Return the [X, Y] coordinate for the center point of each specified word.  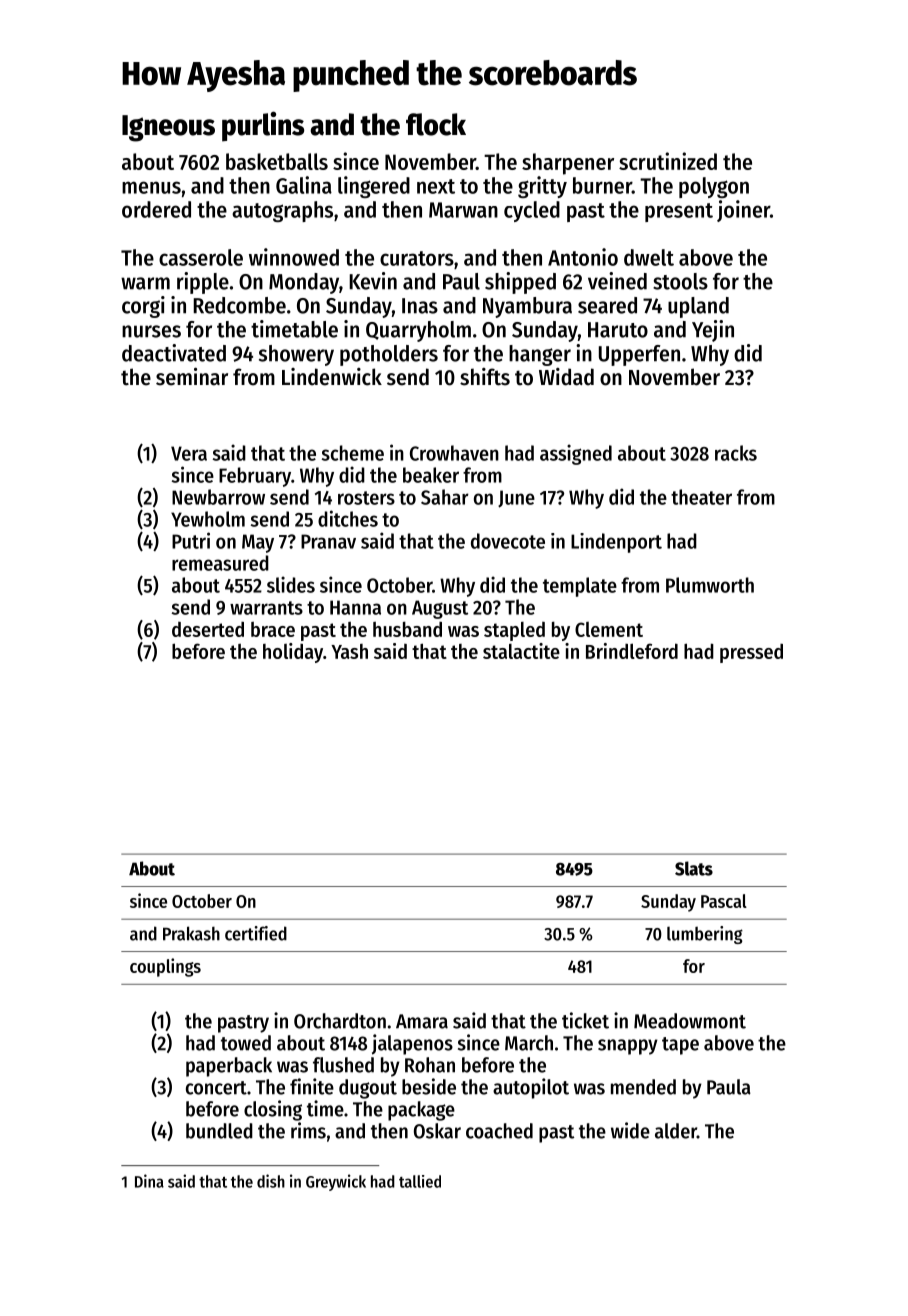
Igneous [168, 128]
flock [436, 124]
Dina [149, 1181]
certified [256, 933]
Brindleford [632, 651]
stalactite [521, 651]
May [258, 543]
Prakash [191, 933]
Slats [694, 868]
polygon [714, 187]
